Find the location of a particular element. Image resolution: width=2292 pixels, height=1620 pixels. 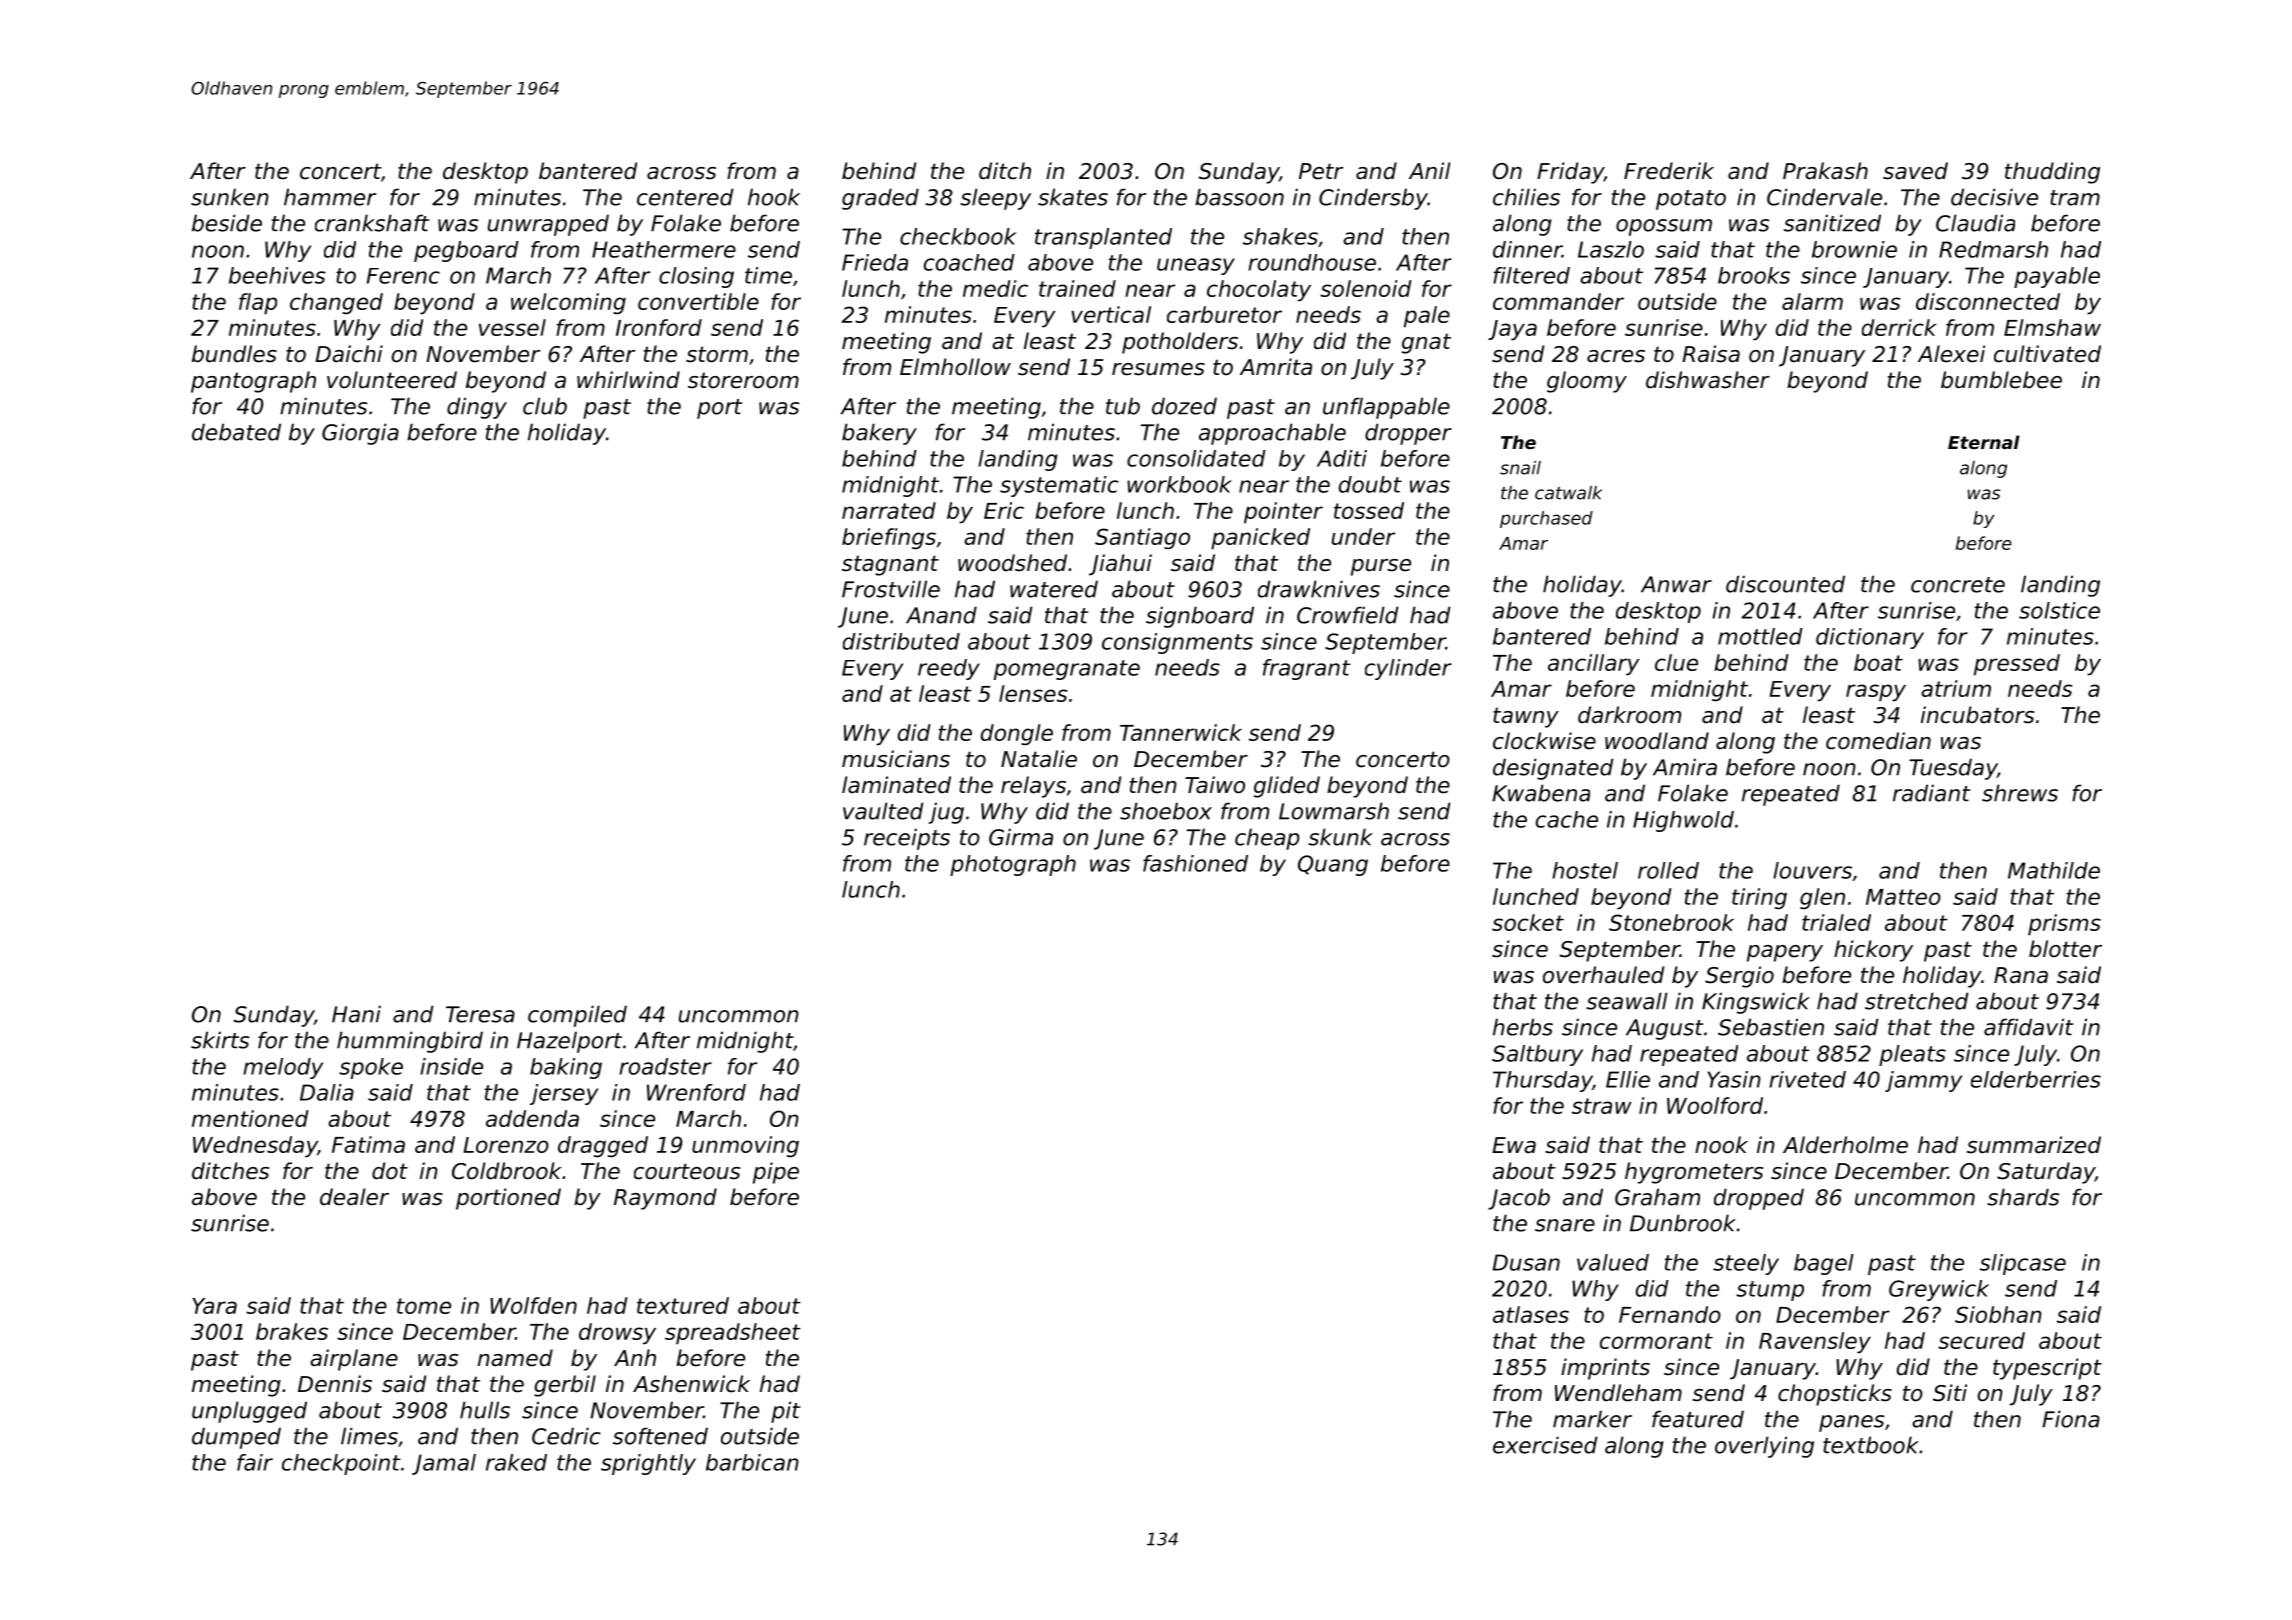

addenda is located at coordinates (532, 1118).
